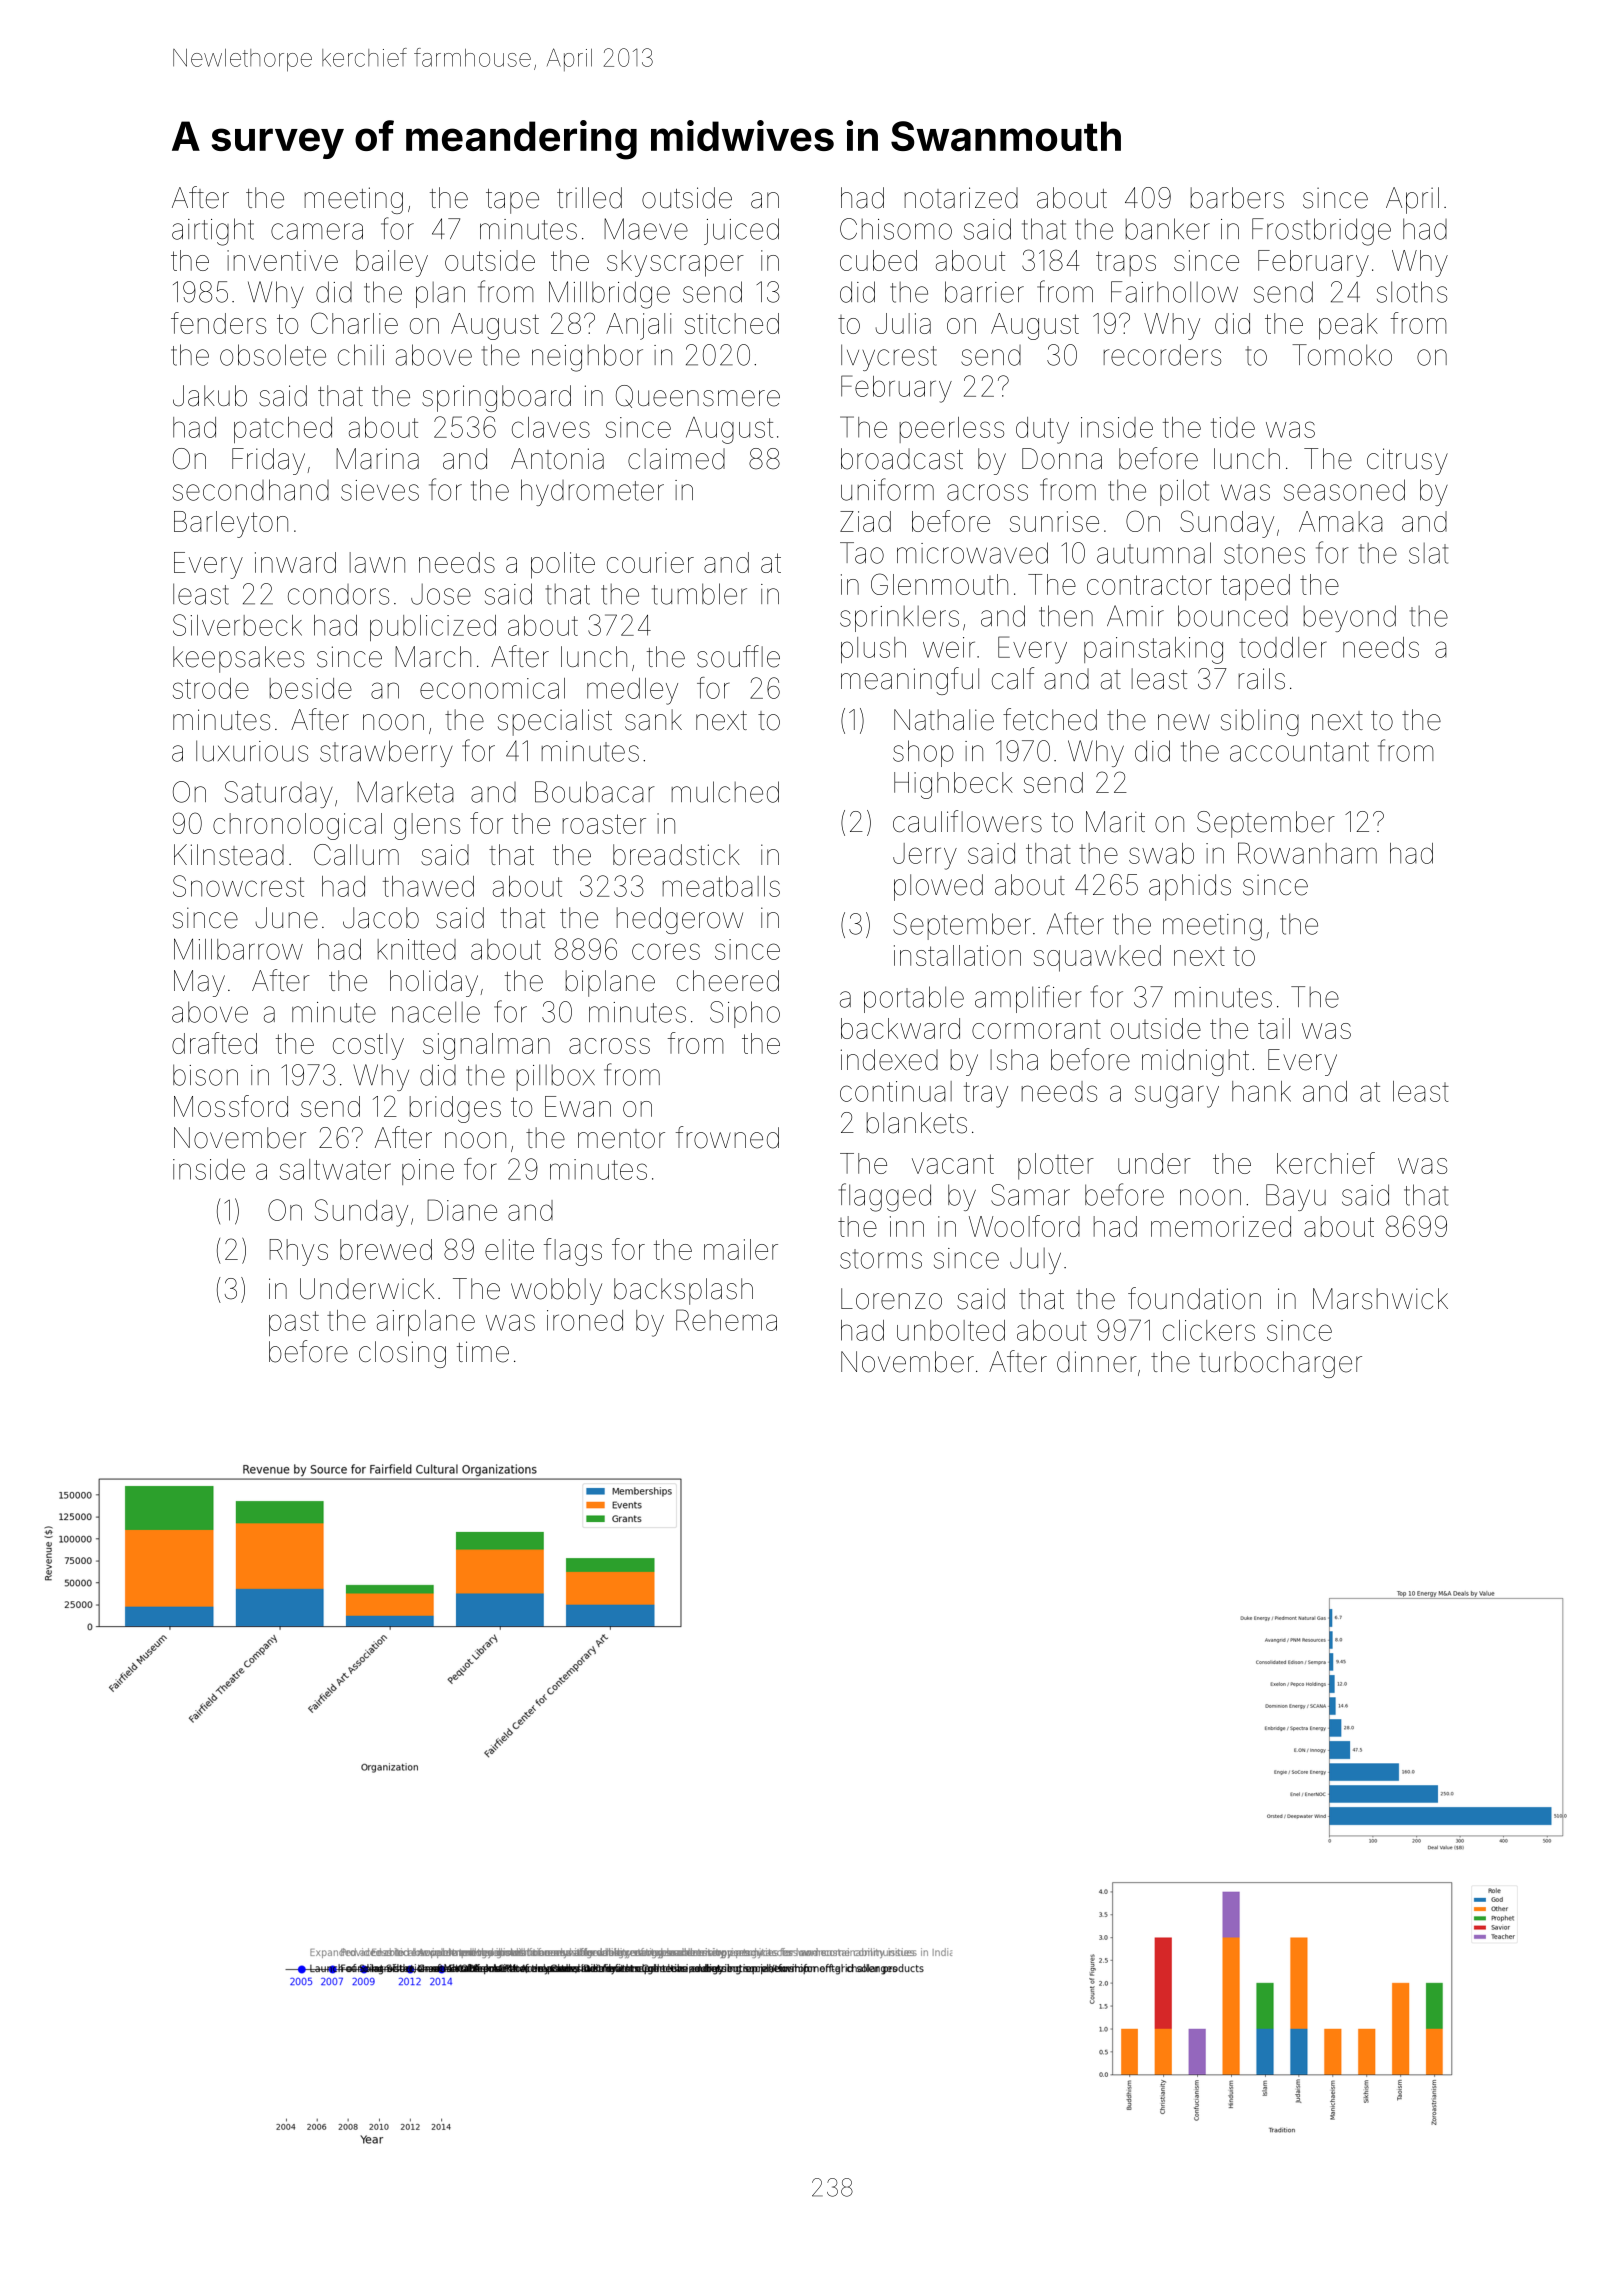  I want to click on Rhys, so click(298, 1252).
